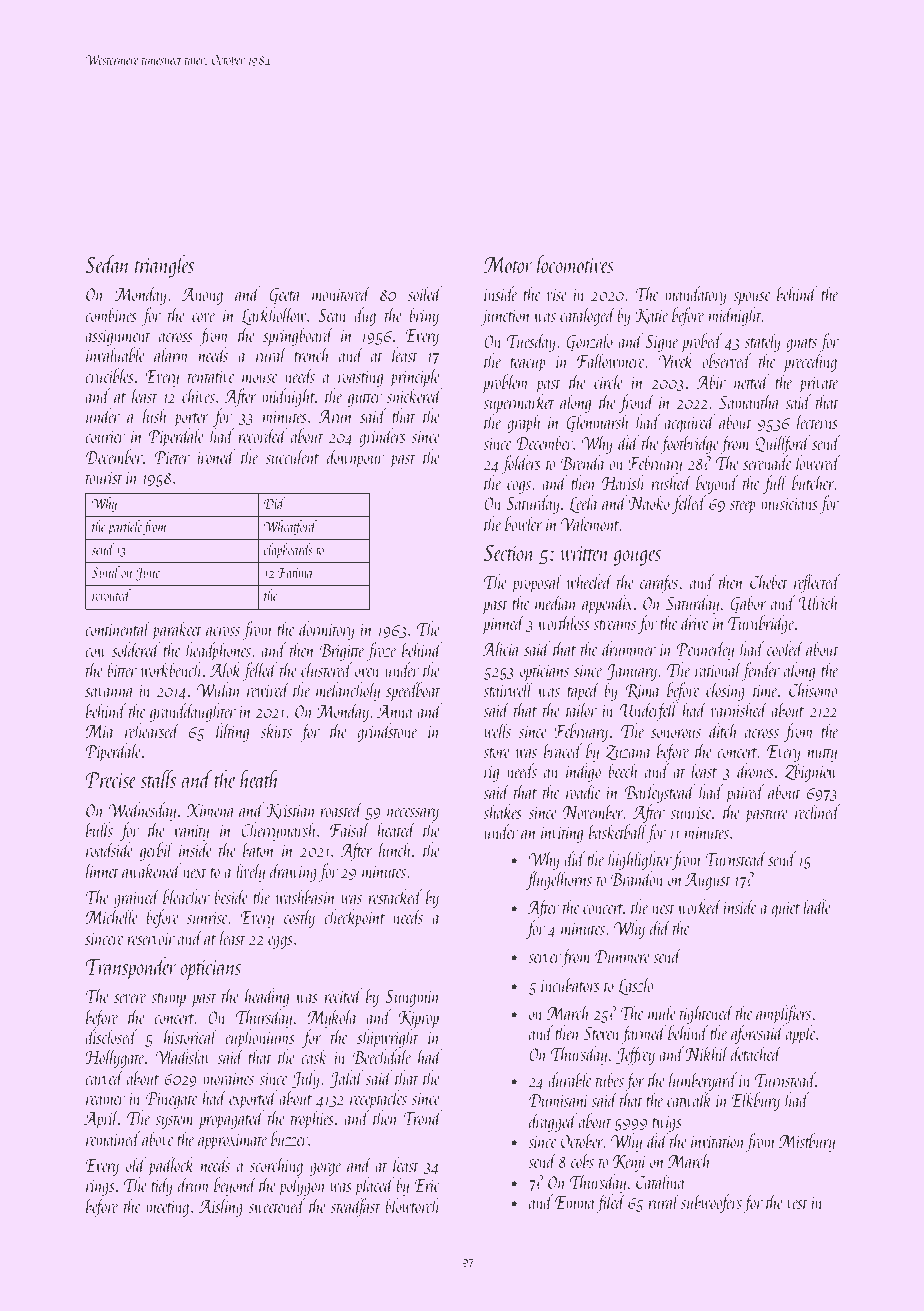 Image resolution: width=924 pixels, height=1311 pixels. What do you see at coordinates (295, 572) in the screenshot?
I see `Fatima` at bounding box center [295, 572].
